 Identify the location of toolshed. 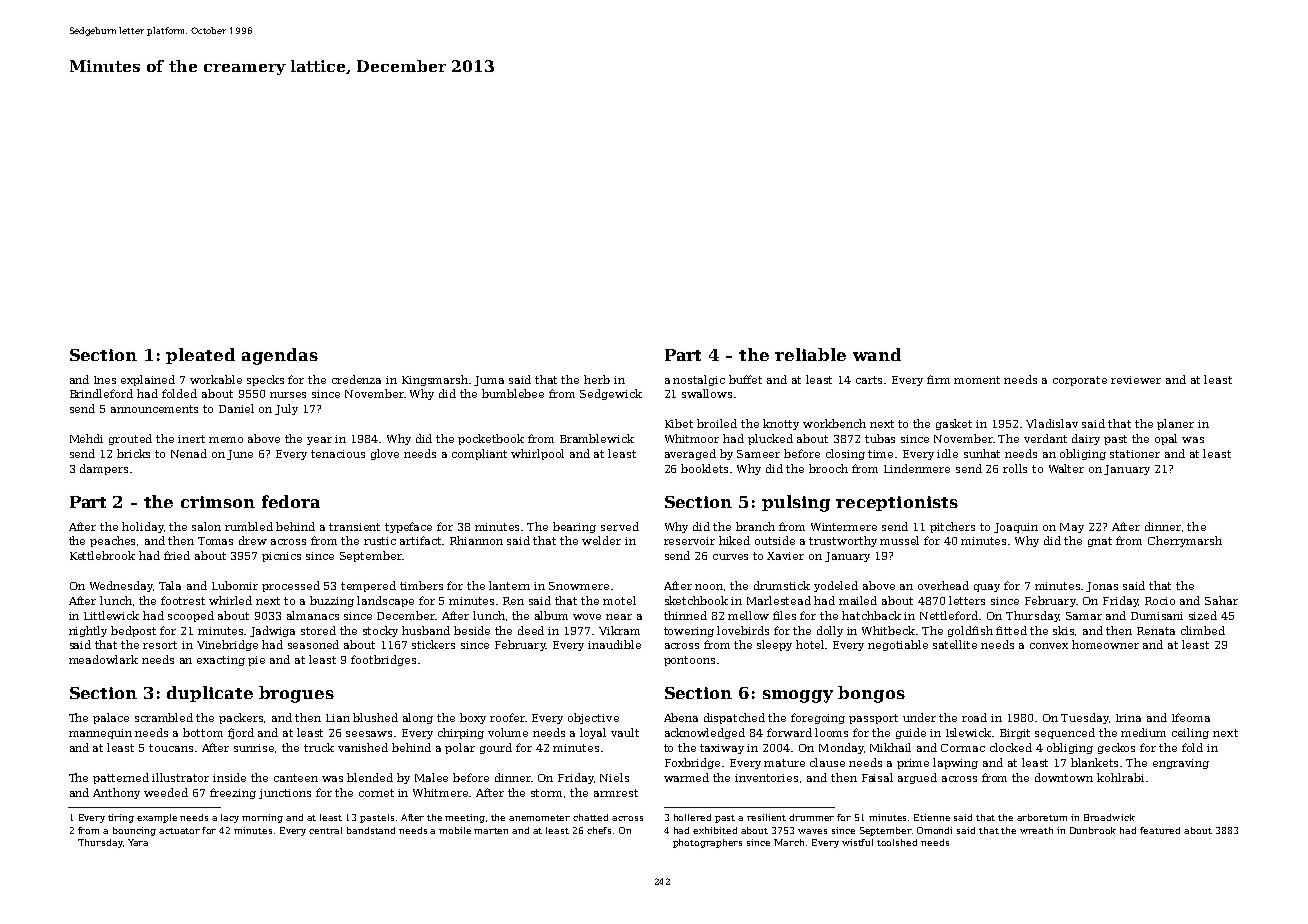
(897, 842).
